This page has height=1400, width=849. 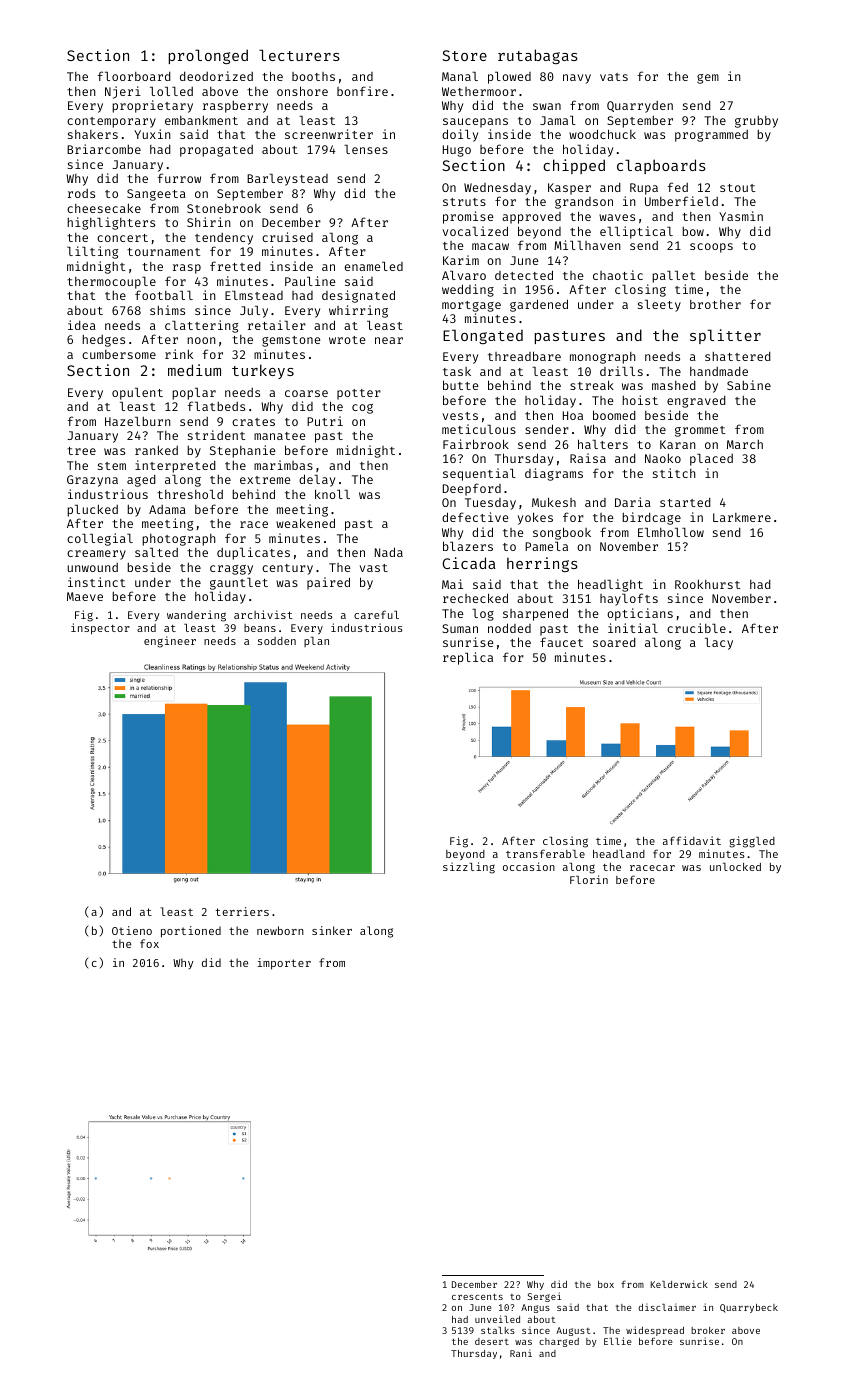 What do you see at coordinates (81, 193) in the page?
I see `rods` at bounding box center [81, 193].
